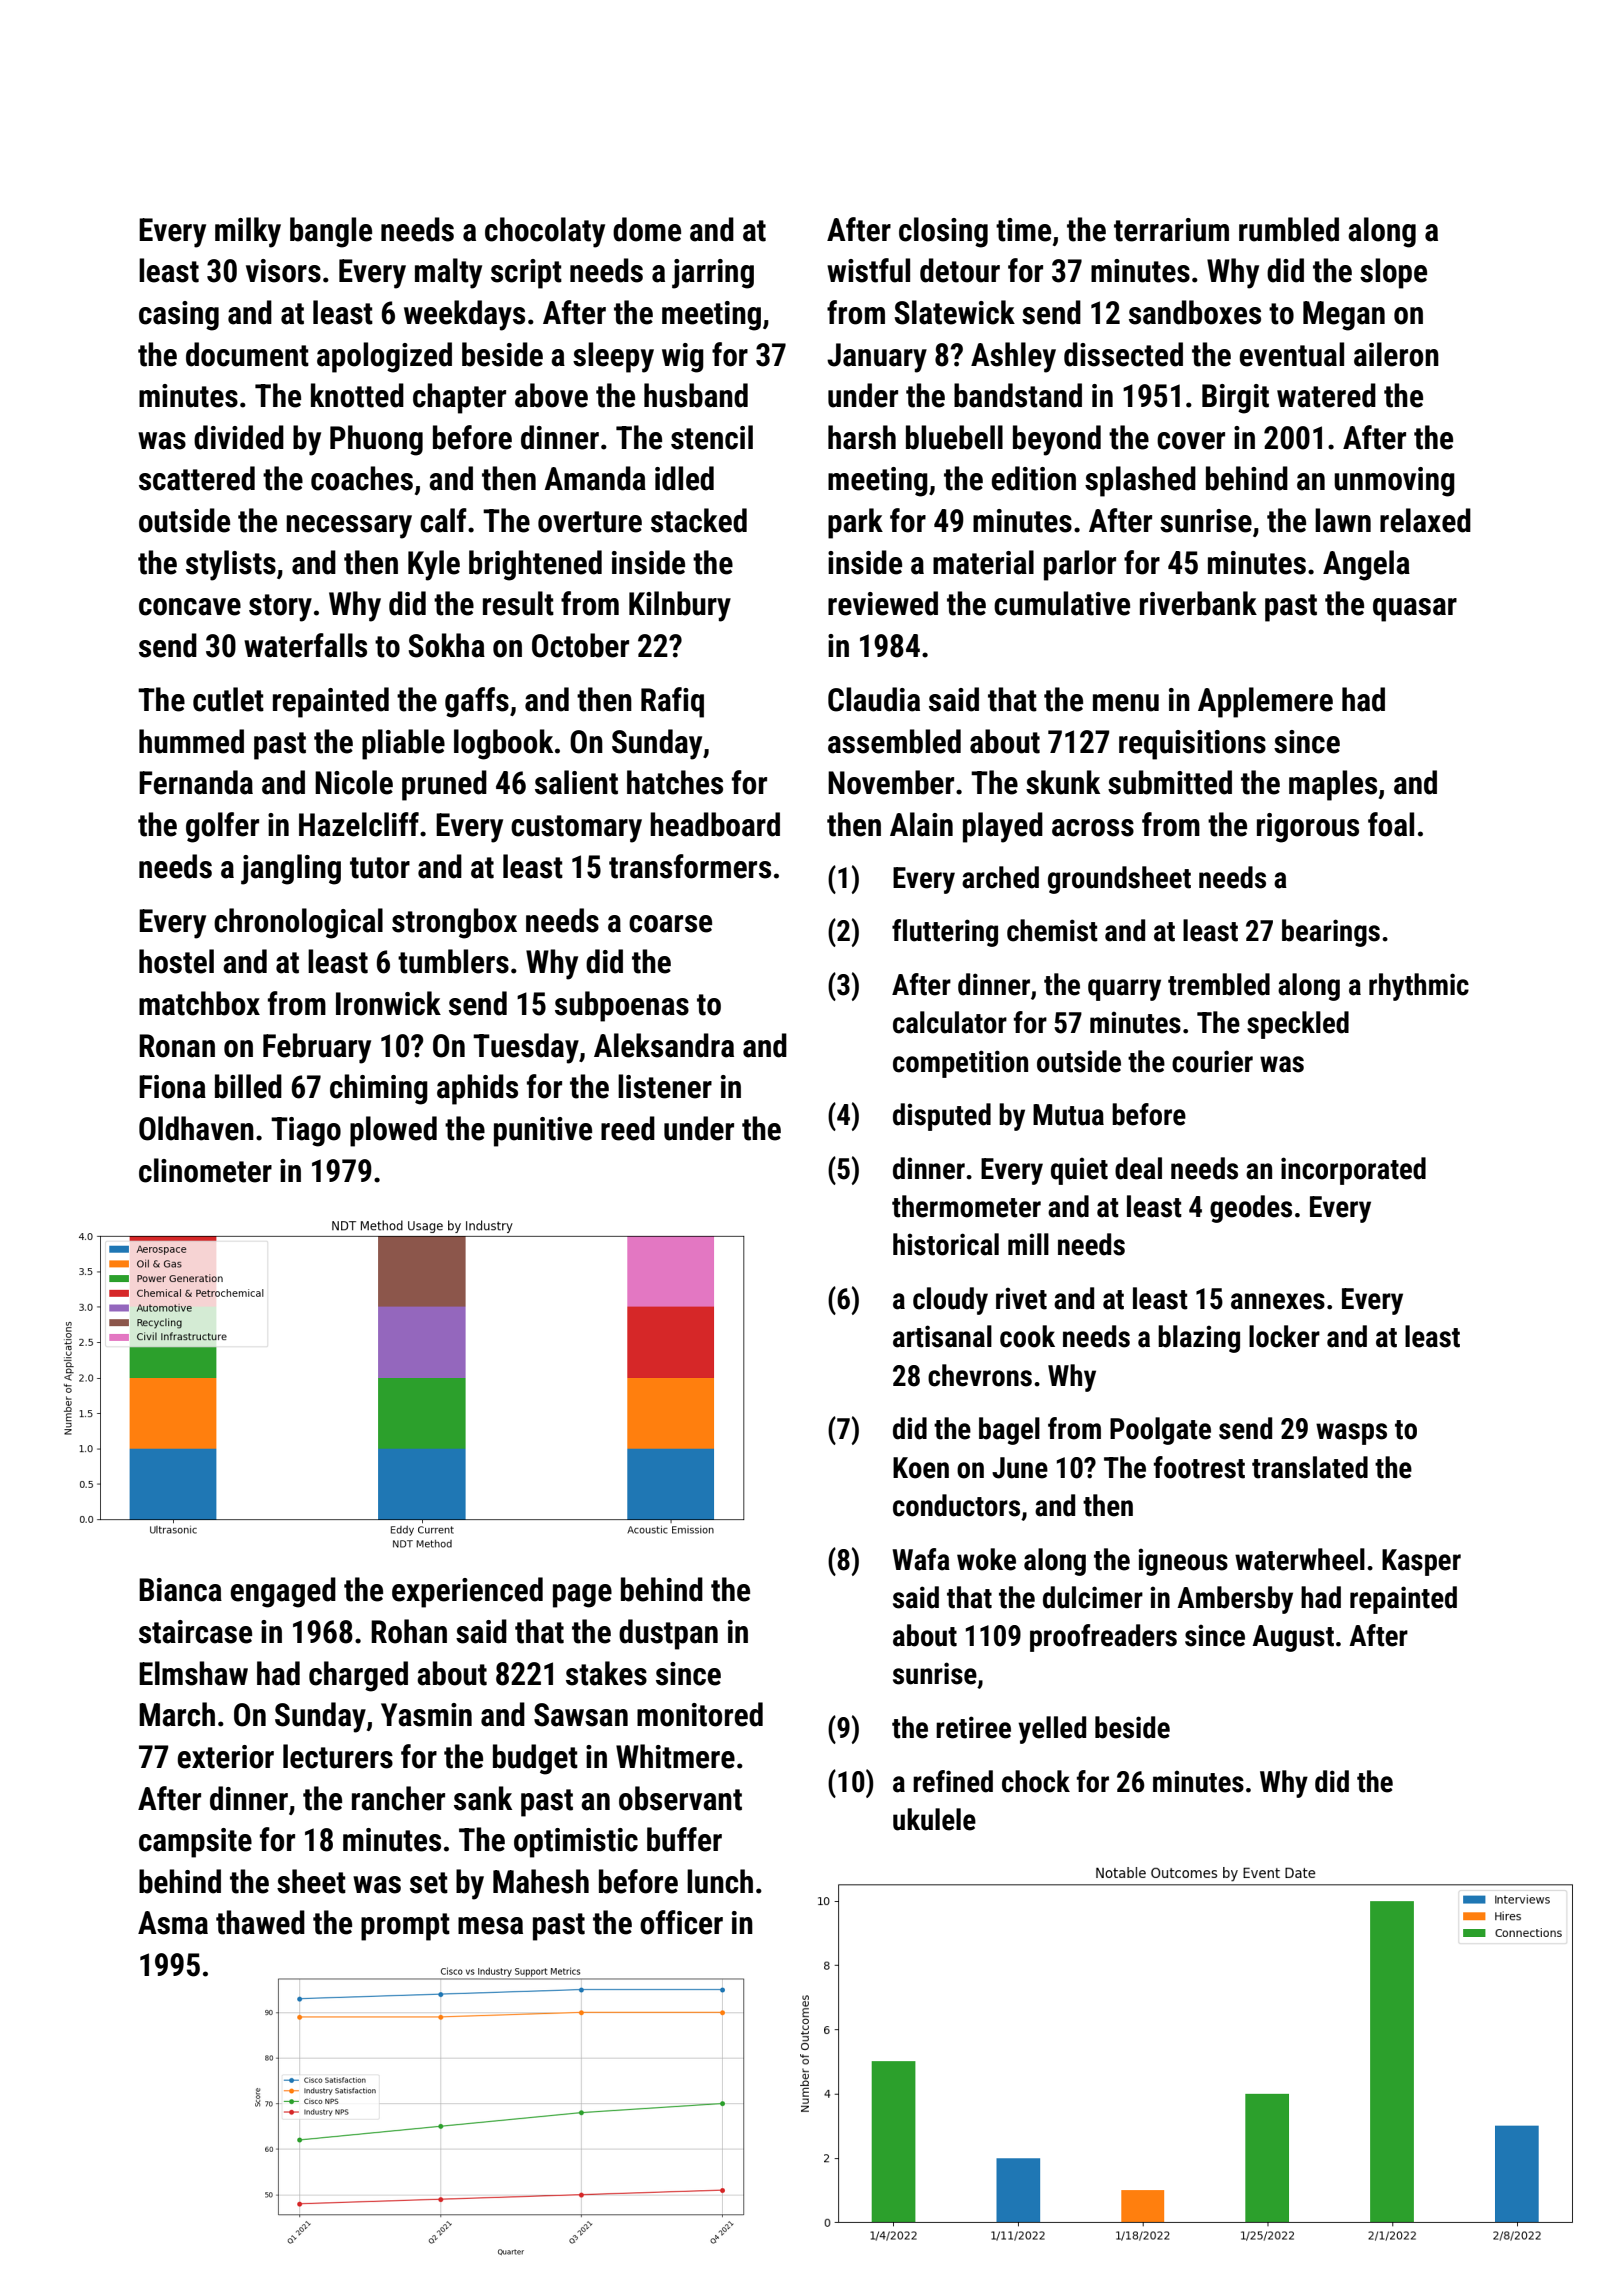 The height and width of the screenshot is (2292, 1620). I want to click on retiree, so click(973, 1727).
